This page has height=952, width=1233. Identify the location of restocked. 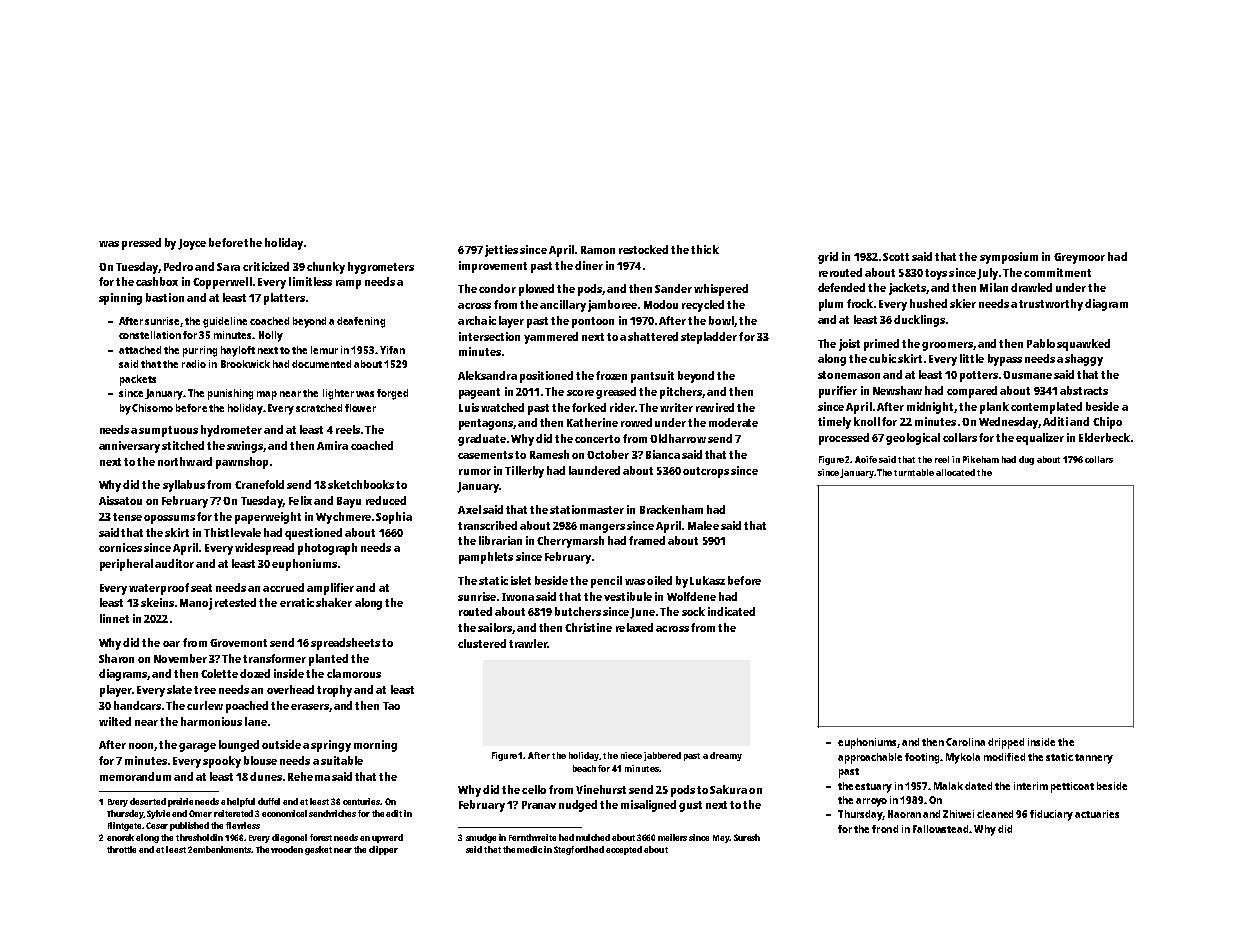
(643, 249).
